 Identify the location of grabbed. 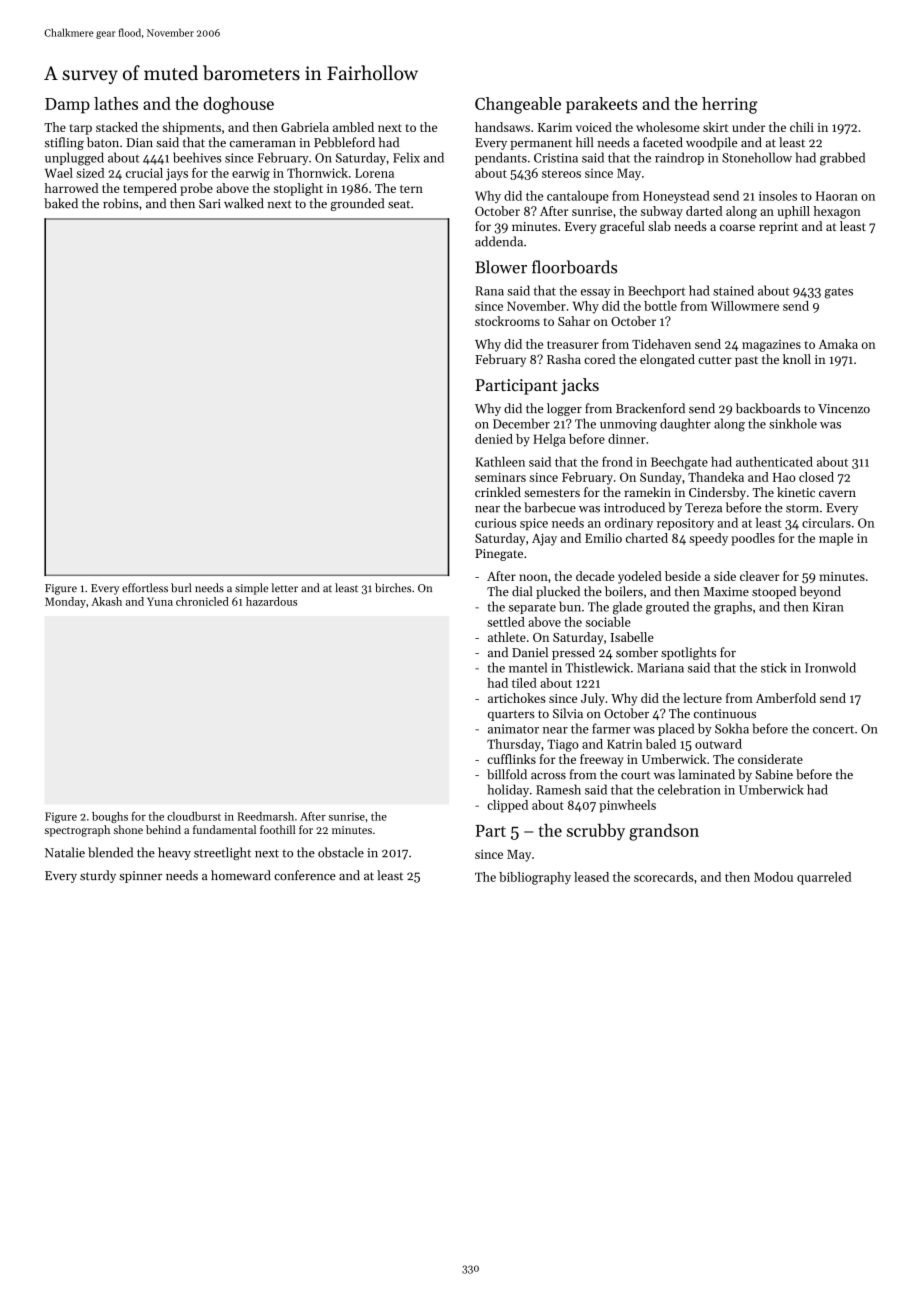
(842, 159).
